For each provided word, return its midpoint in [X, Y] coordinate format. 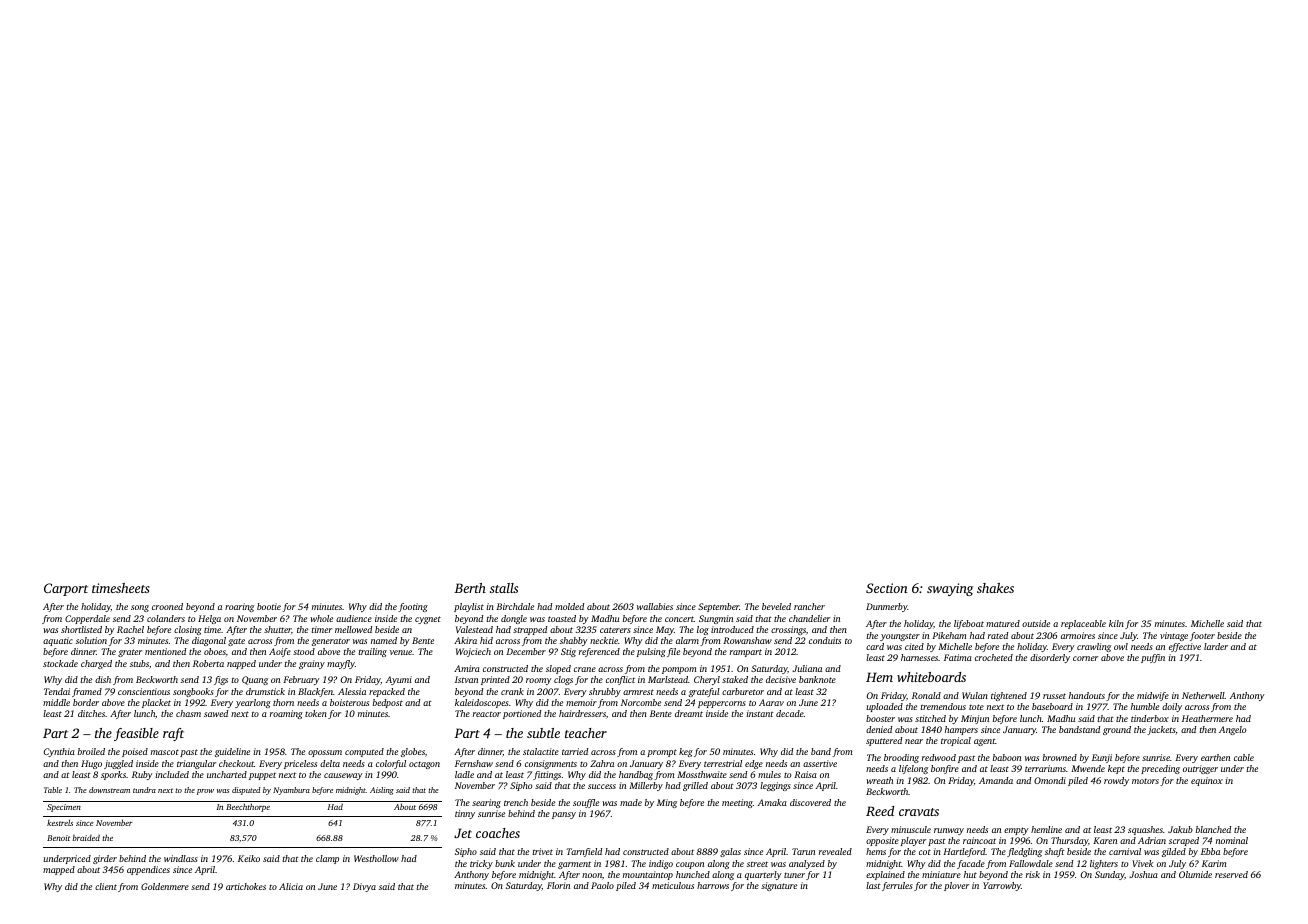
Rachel [130, 629]
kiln [1116, 623]
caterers [615, 630]
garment [574, 865]
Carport [66, 589]
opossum [325, 753]
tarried [575, 751]
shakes [995, 588]
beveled [776, 606]
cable [1244, 757]
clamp [327, 859]
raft [173, 734]
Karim [1214, 863]
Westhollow [376, 858]
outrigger [1200, 769]
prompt [662, 753]
